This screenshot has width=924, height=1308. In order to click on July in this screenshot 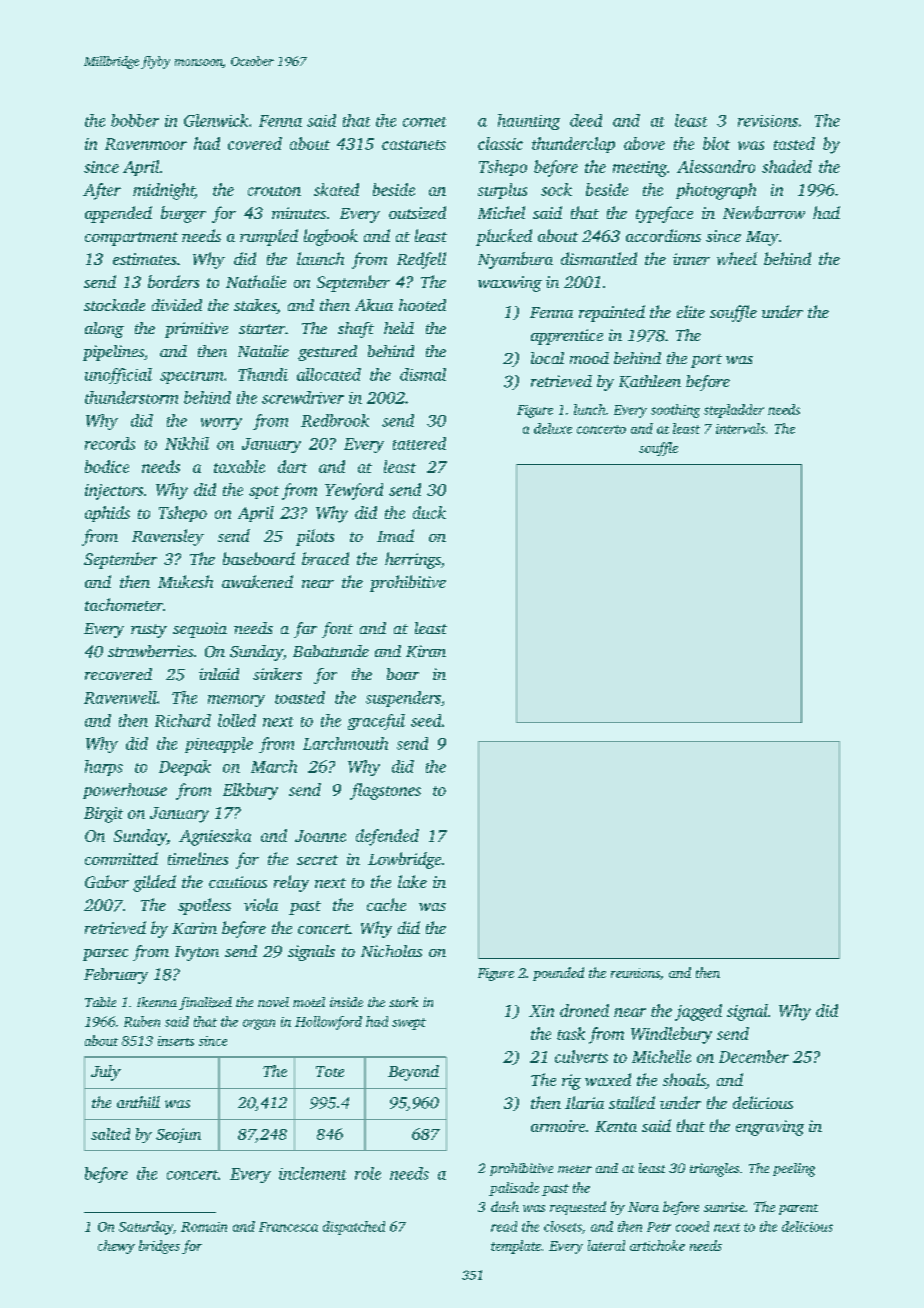, I will do `click(106, 1073)`.
